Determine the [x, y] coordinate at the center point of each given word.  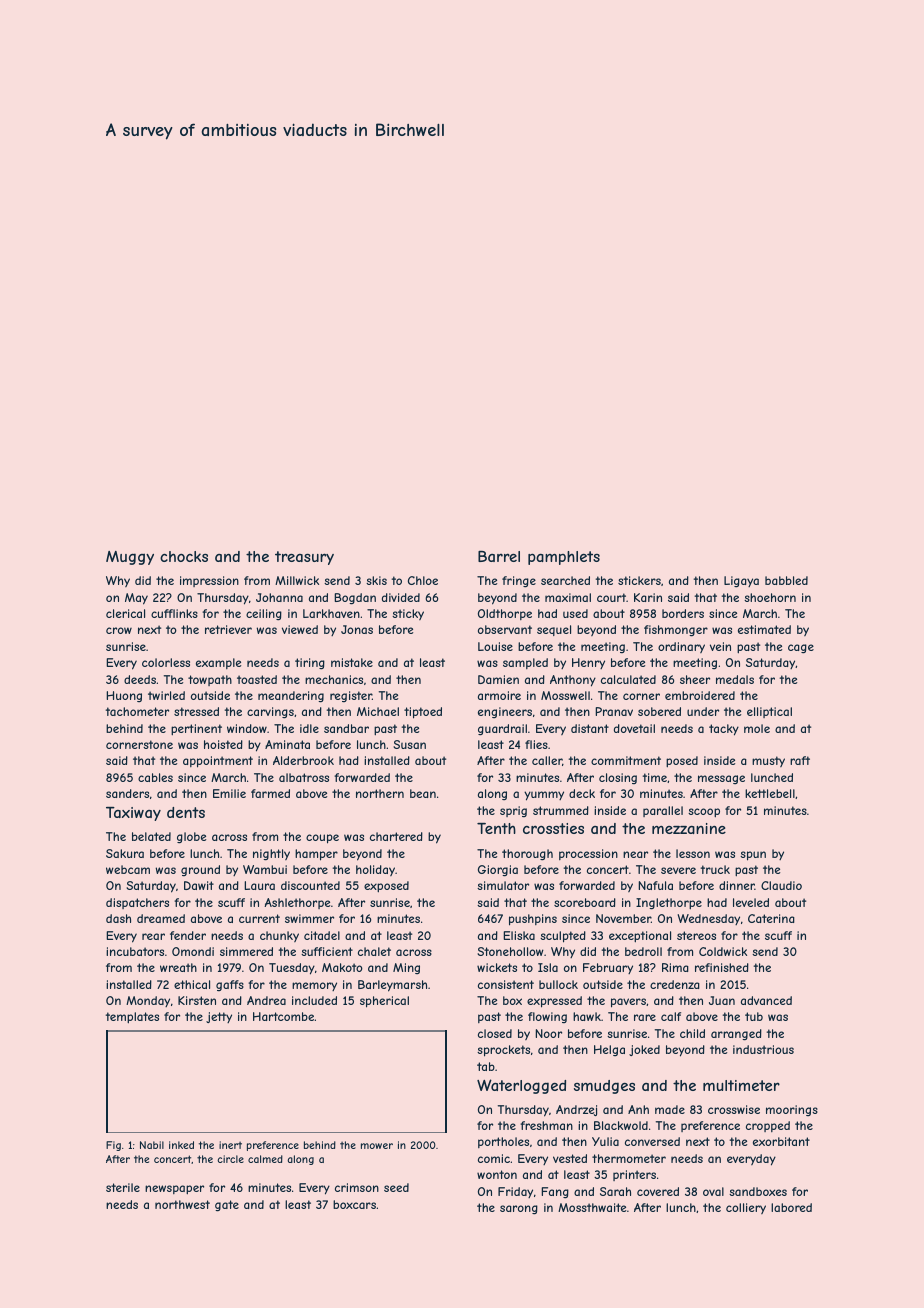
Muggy [130, 558]
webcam [128, 869]
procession [588, 854]
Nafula [655, 885]
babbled [786, 580]
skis [376, 580]
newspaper [174, 1190]
